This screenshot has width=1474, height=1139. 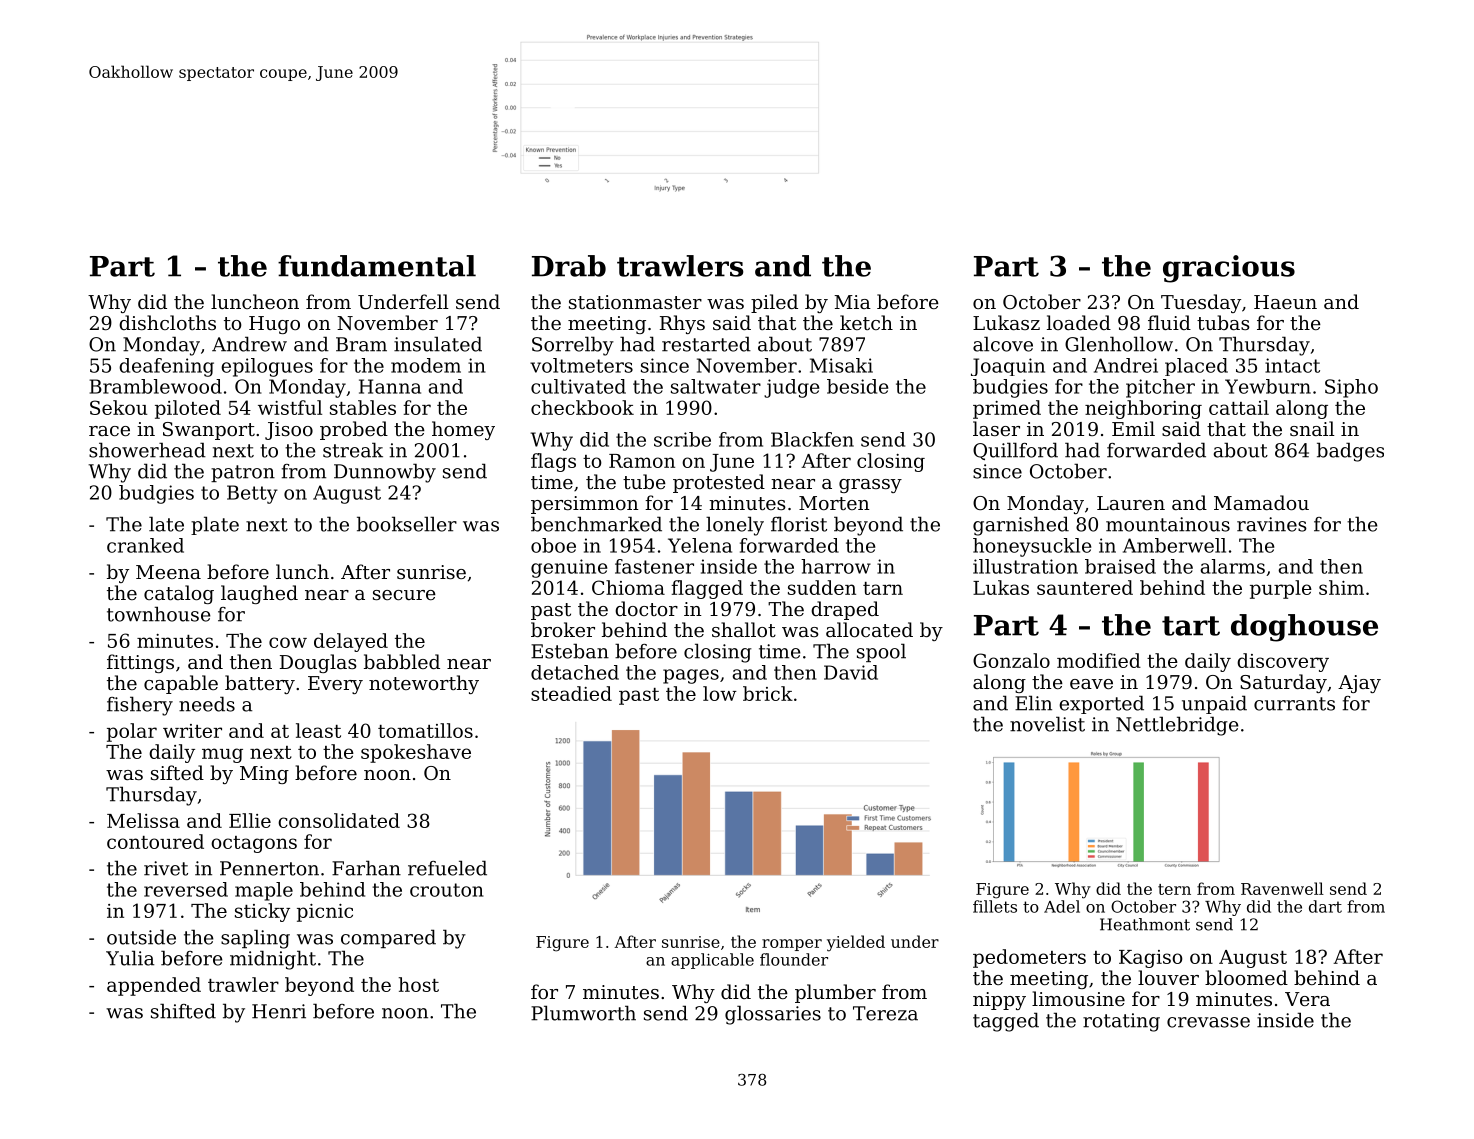 I want to click on gracious, so click(x=1229, y=269).
